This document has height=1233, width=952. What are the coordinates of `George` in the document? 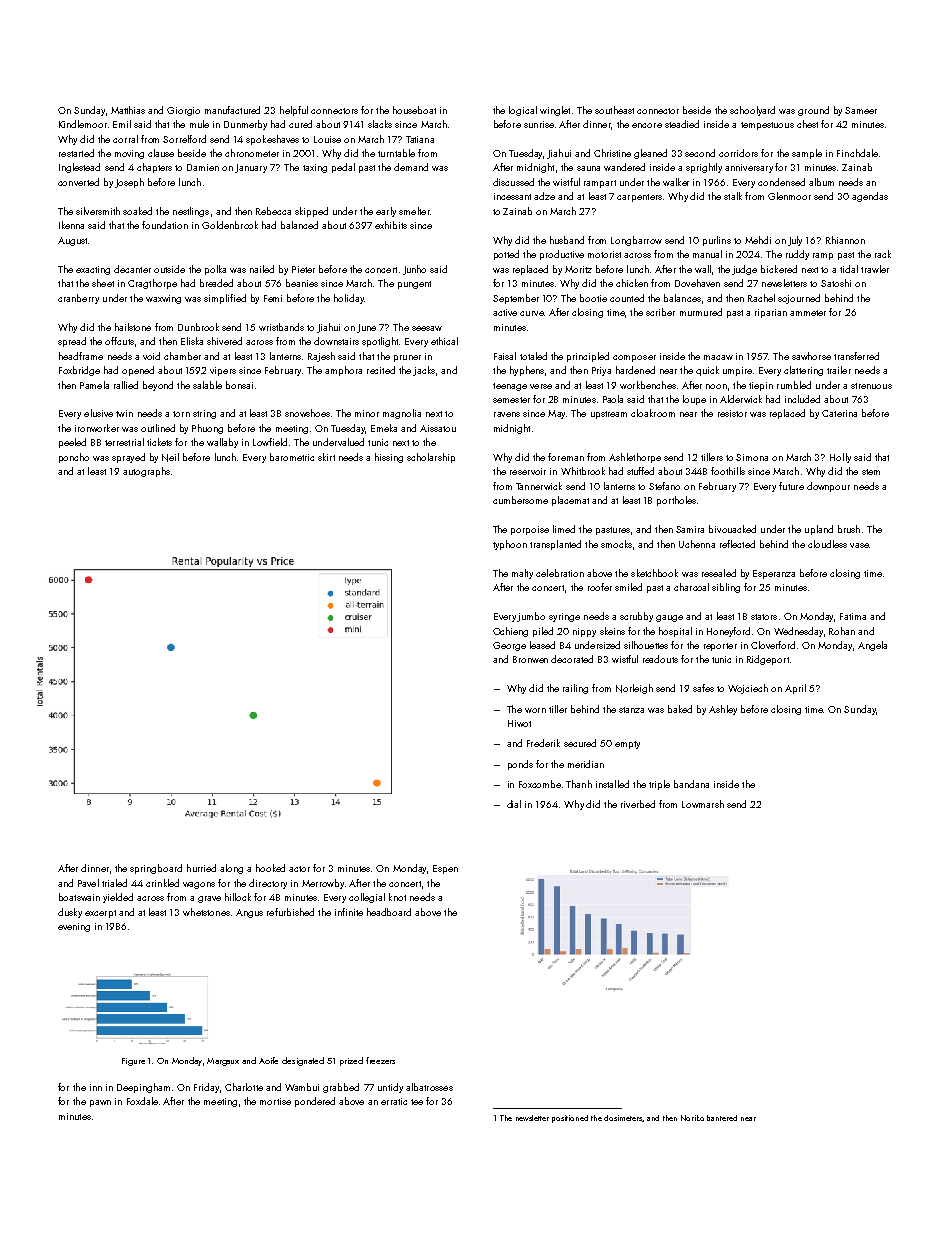 It's located at (509, 646).
